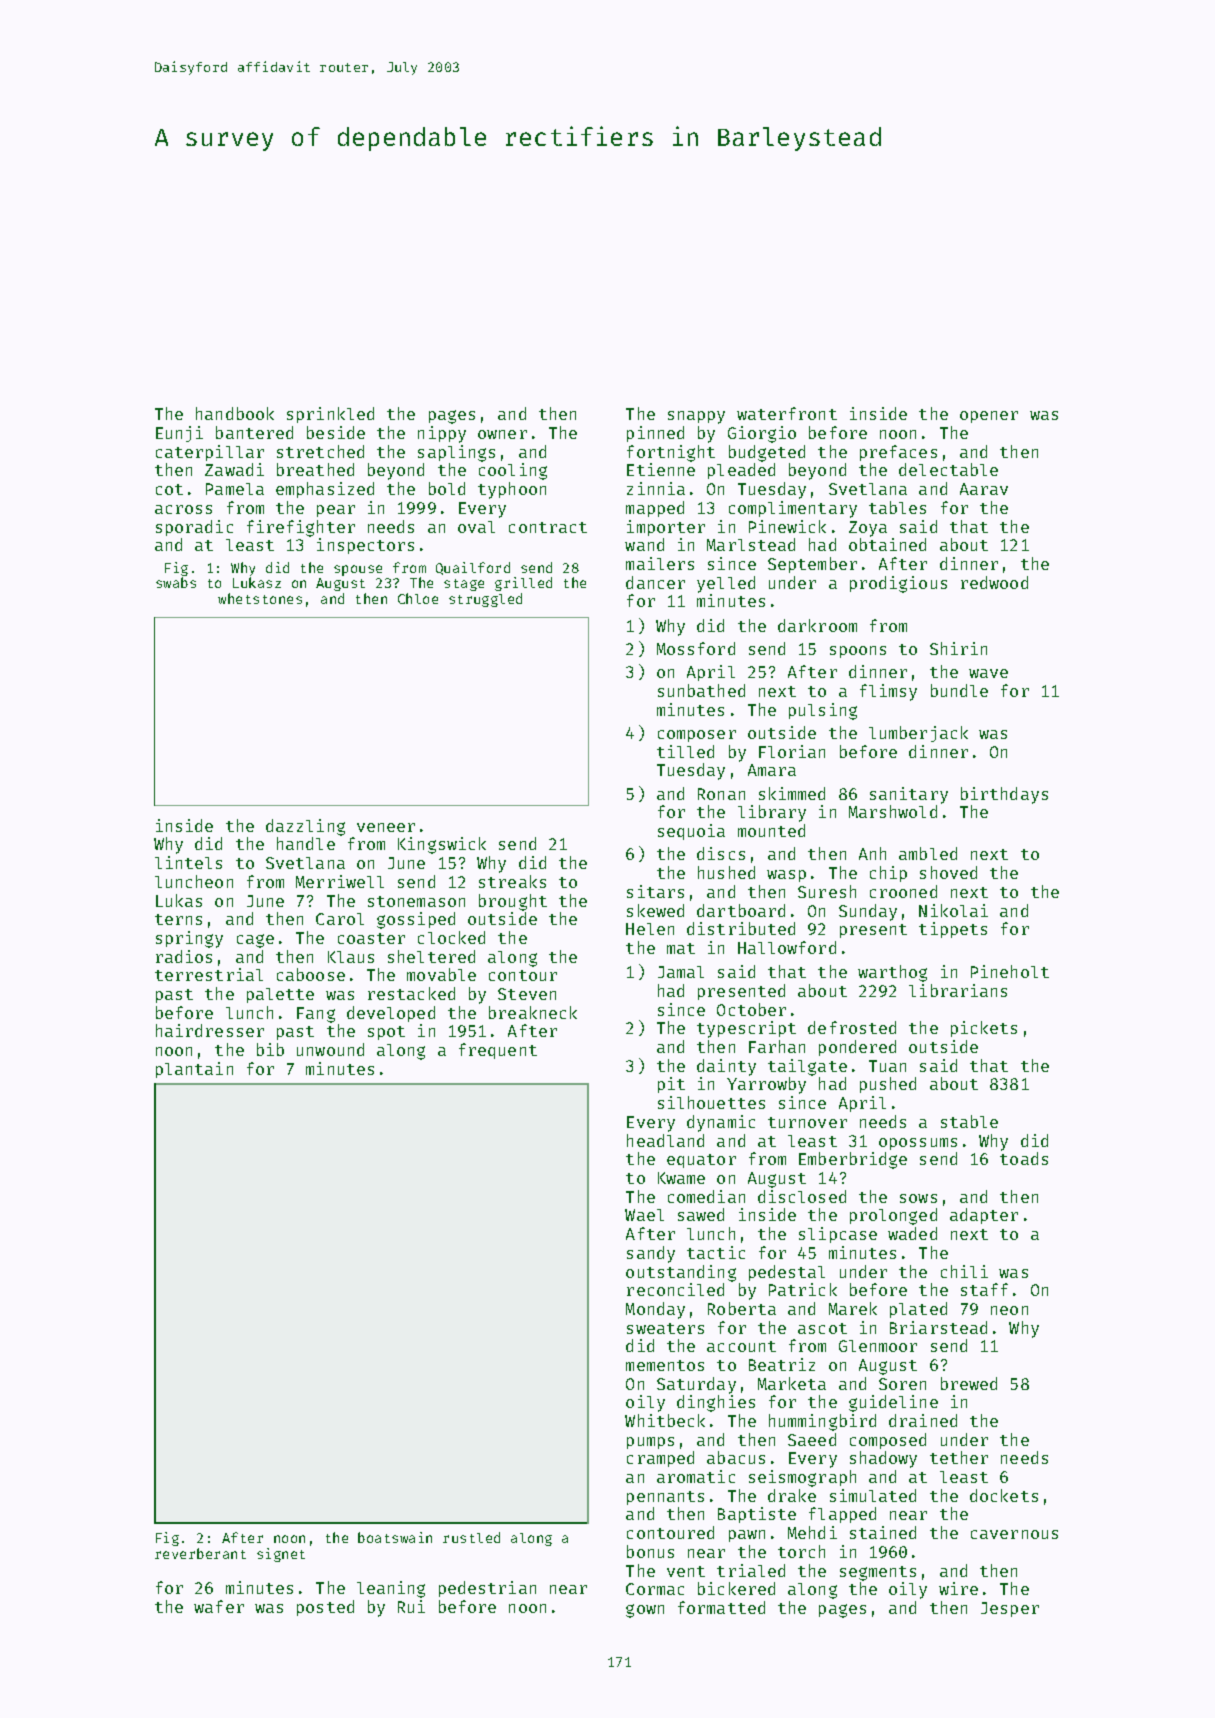 This screenshot has width=1215, height=1718. What do you see at coordinates (988, 673) in the screenshot?
I see `wave` at bounding box center [988, 673].
